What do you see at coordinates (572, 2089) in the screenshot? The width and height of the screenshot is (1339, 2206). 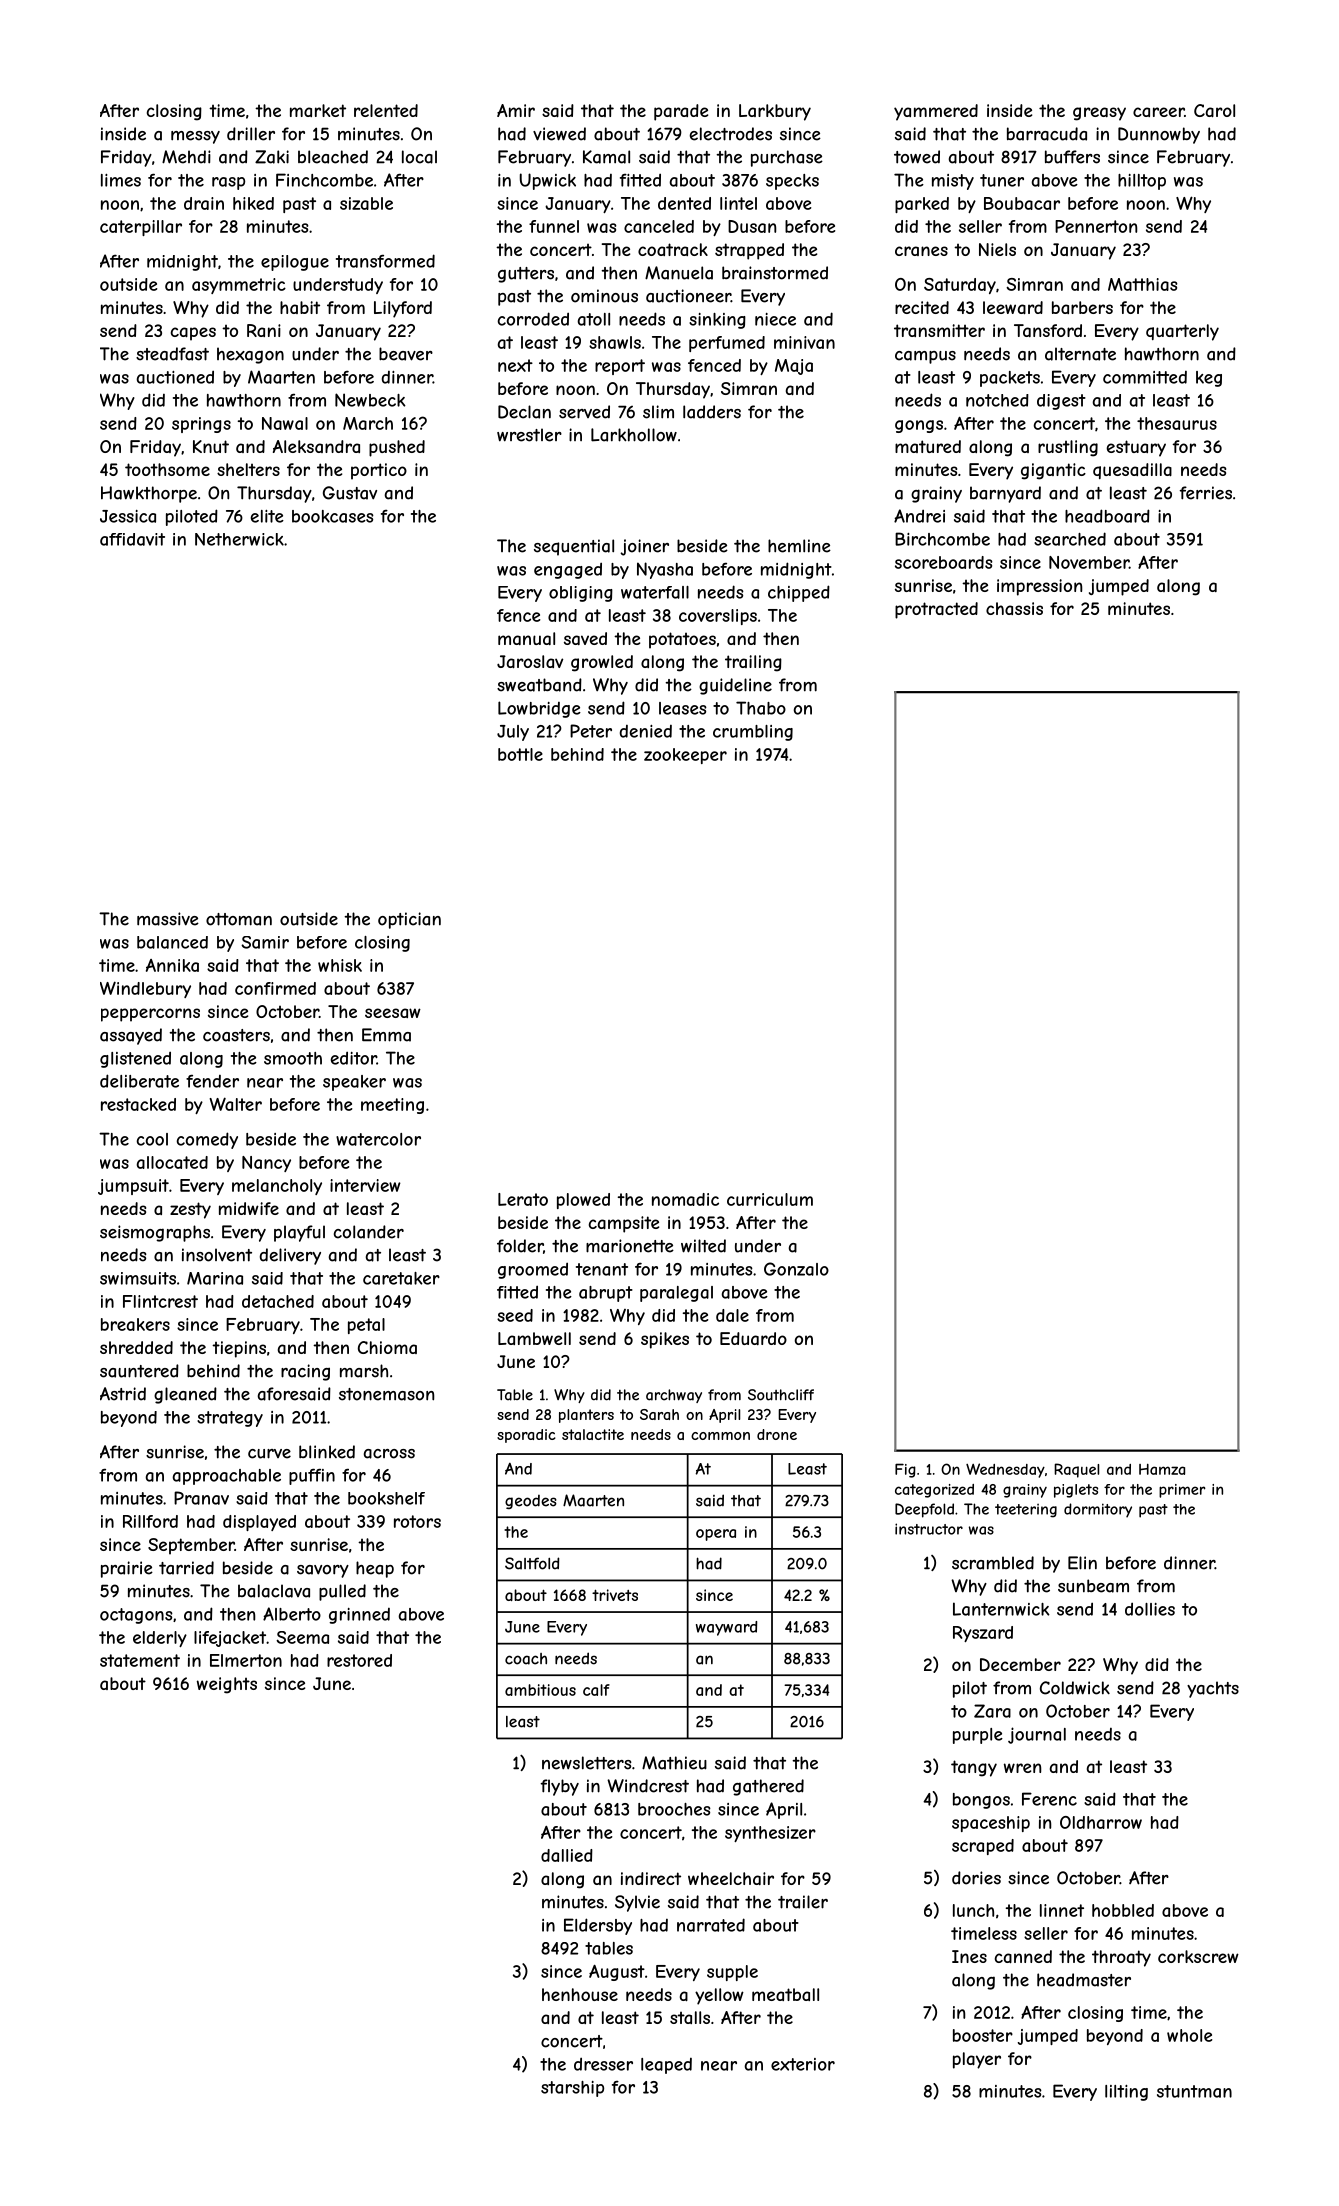 I see `starship` at bounding box center [572, 2089].
